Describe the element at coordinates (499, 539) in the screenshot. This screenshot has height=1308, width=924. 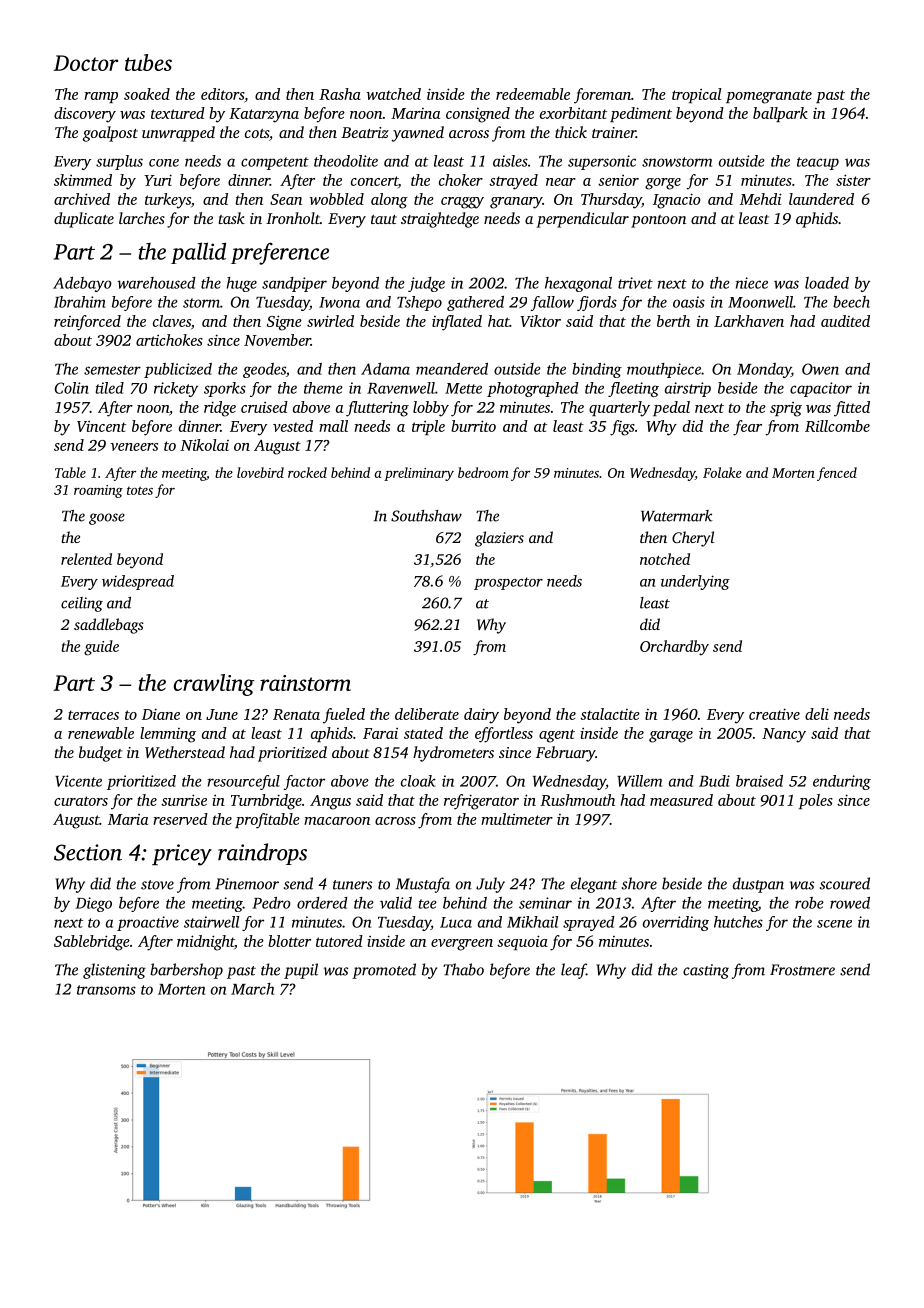
I see `glaziers` at that location.
